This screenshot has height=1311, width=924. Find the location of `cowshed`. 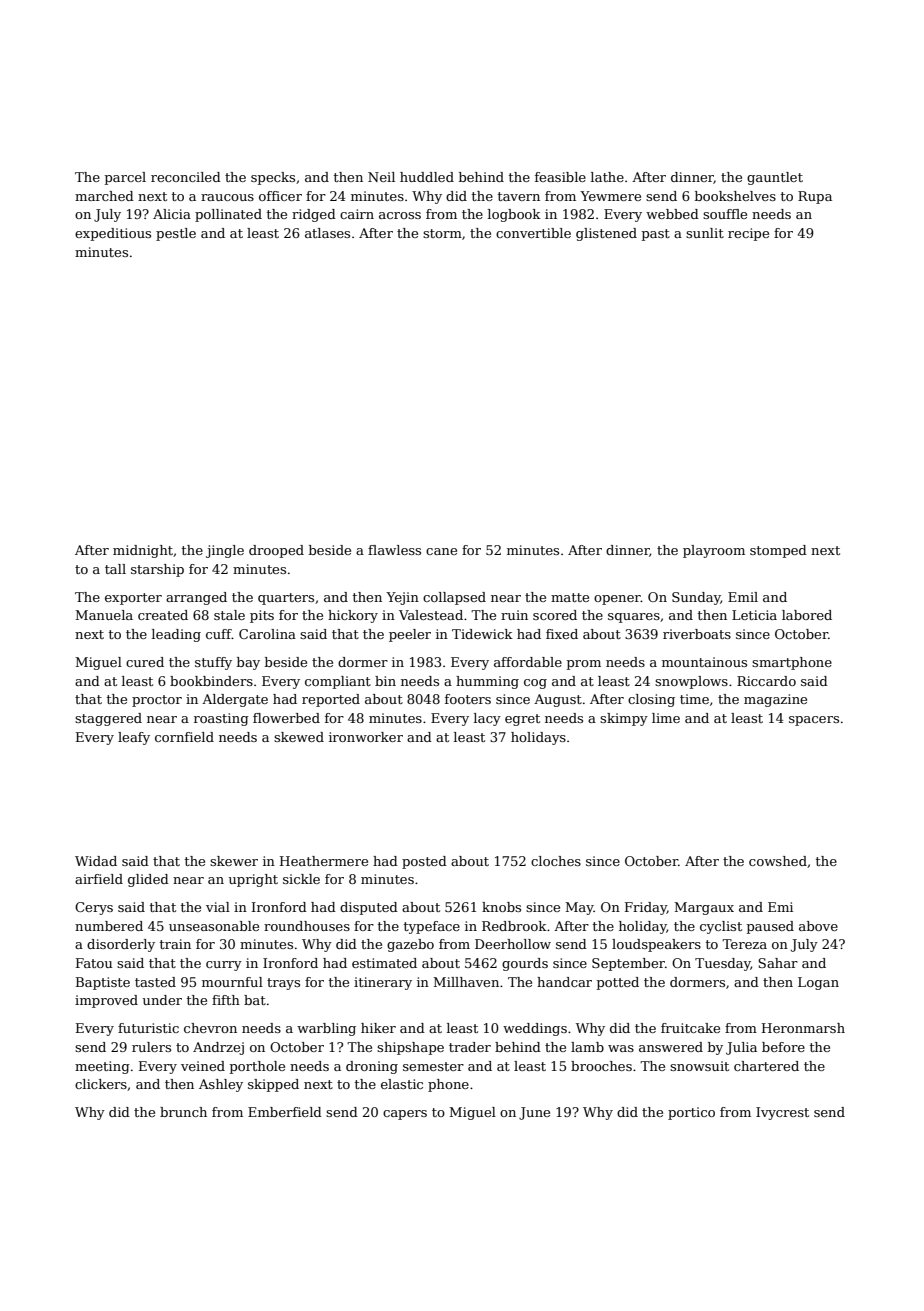

cowshed is located at coordinates (778, 861).
